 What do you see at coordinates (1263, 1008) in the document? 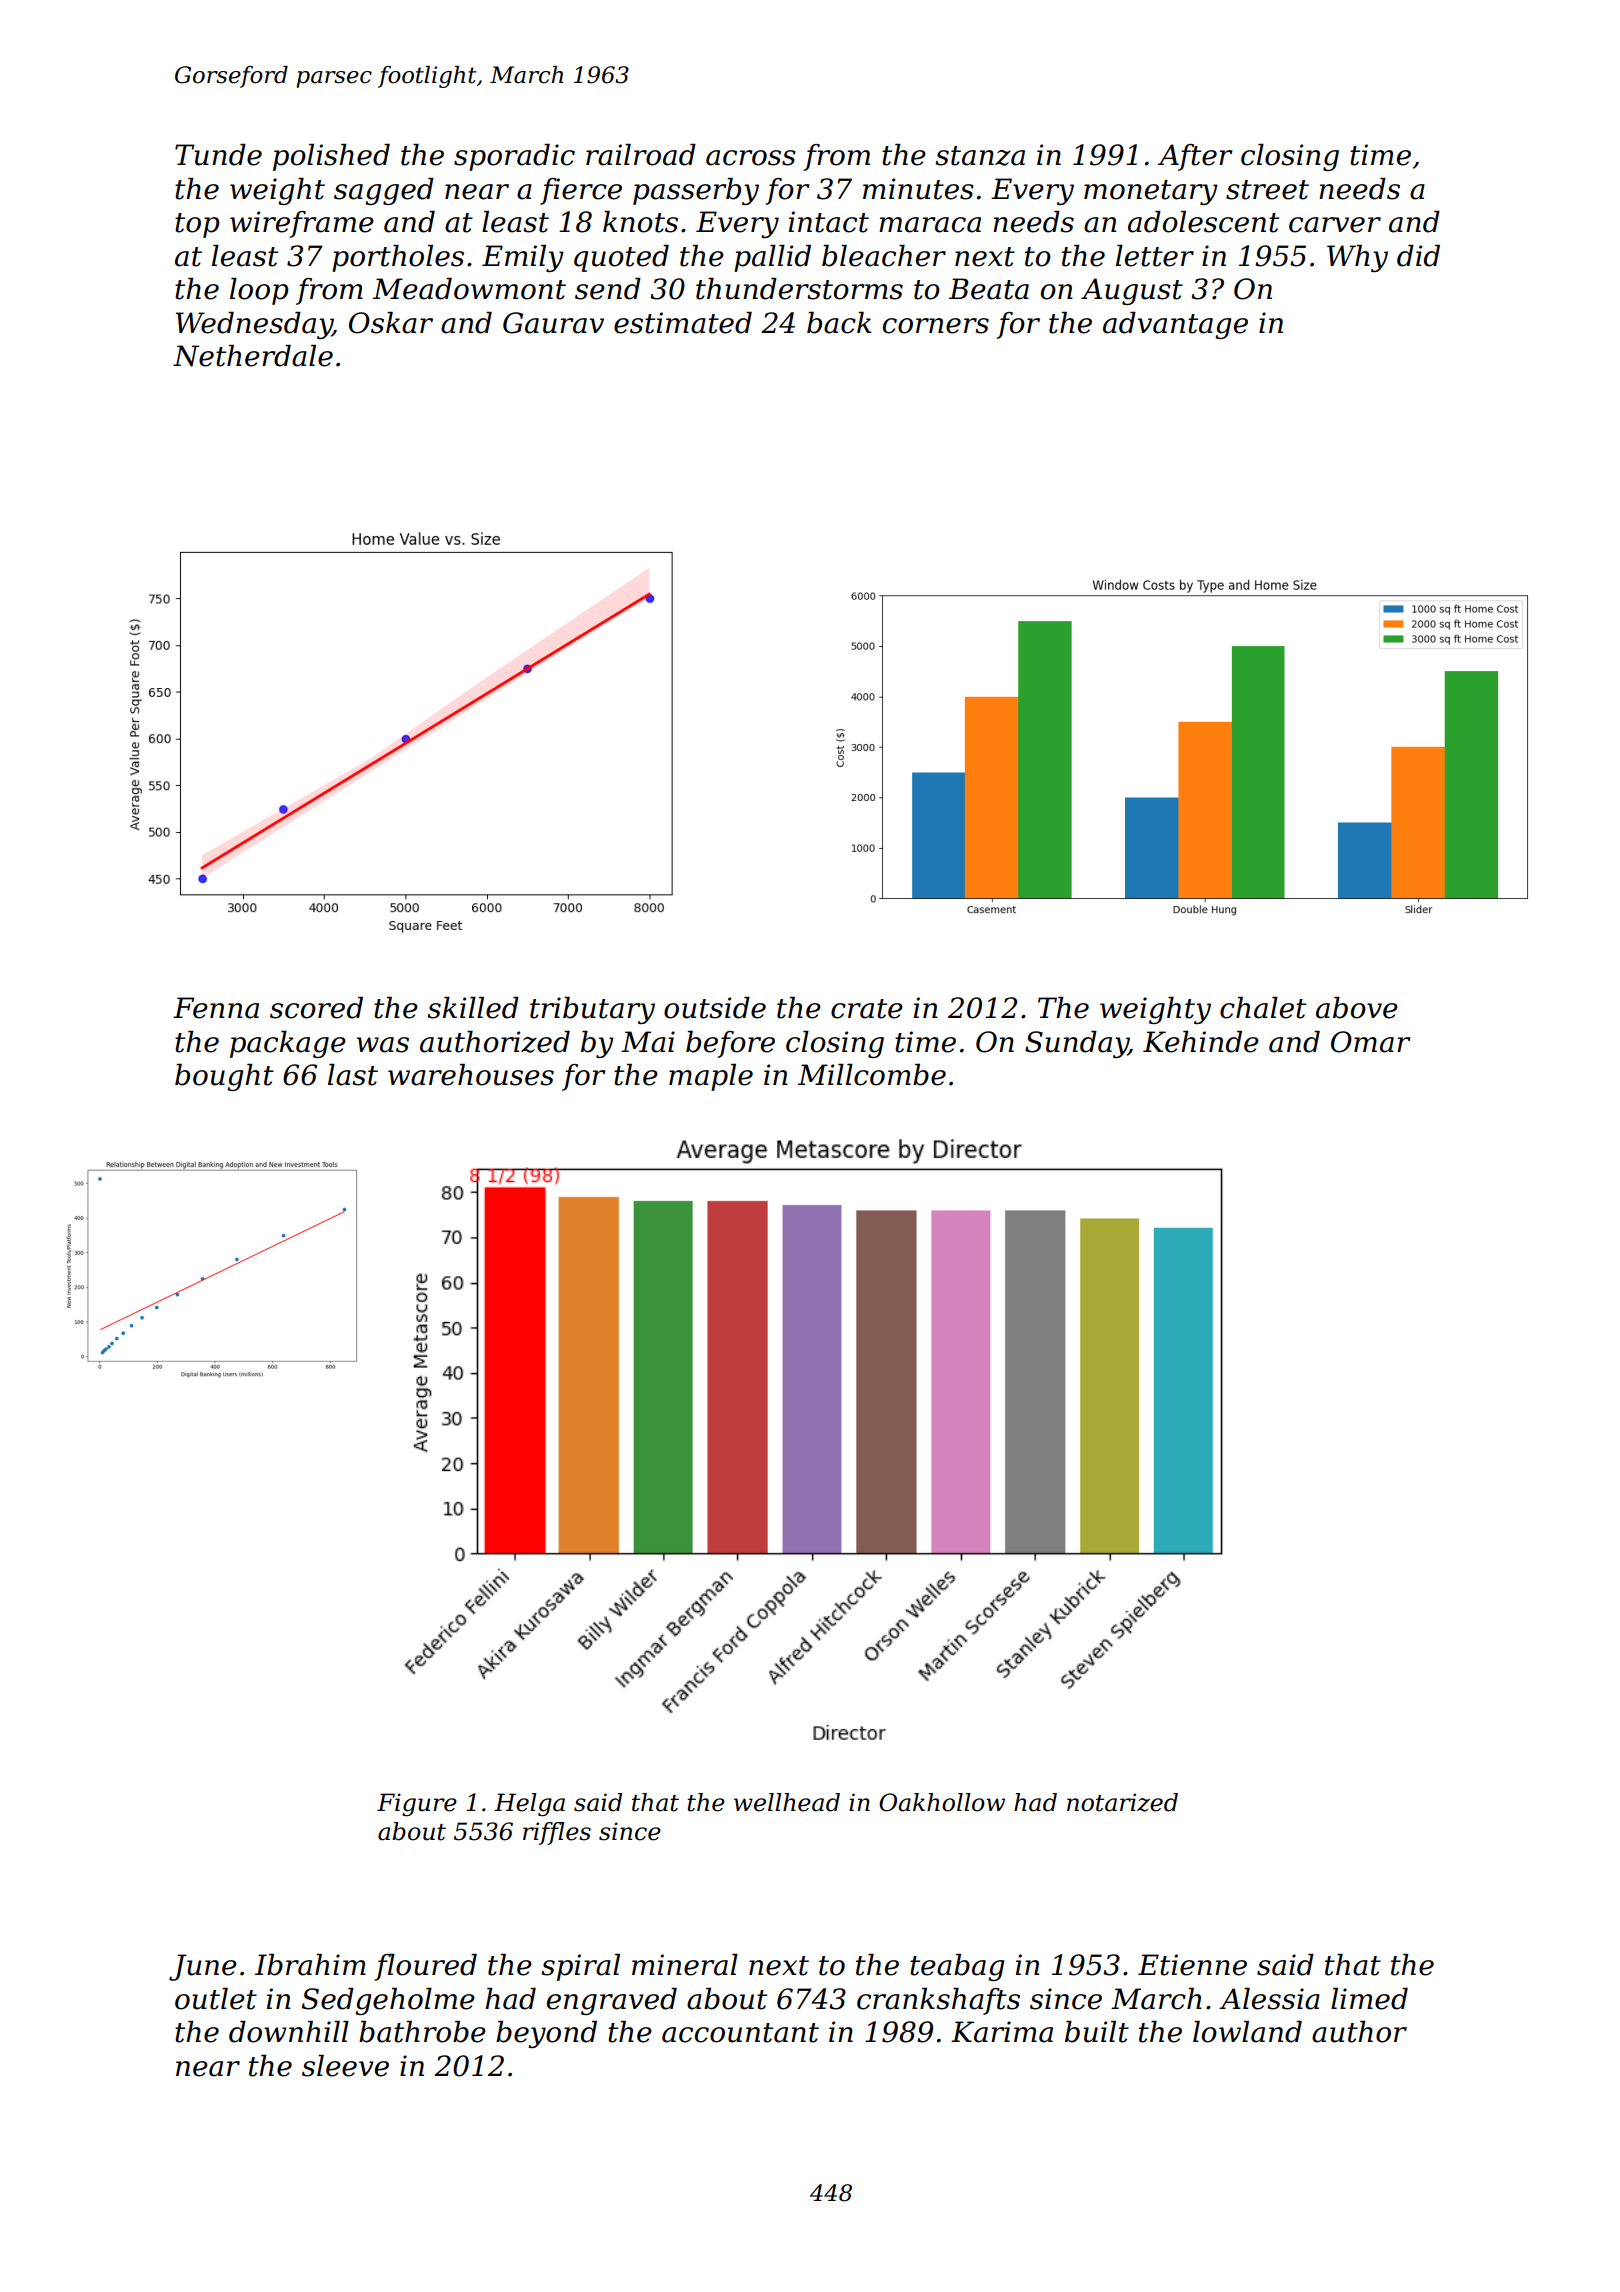
I see `chalet` at bounding box center [1263, 1008].
